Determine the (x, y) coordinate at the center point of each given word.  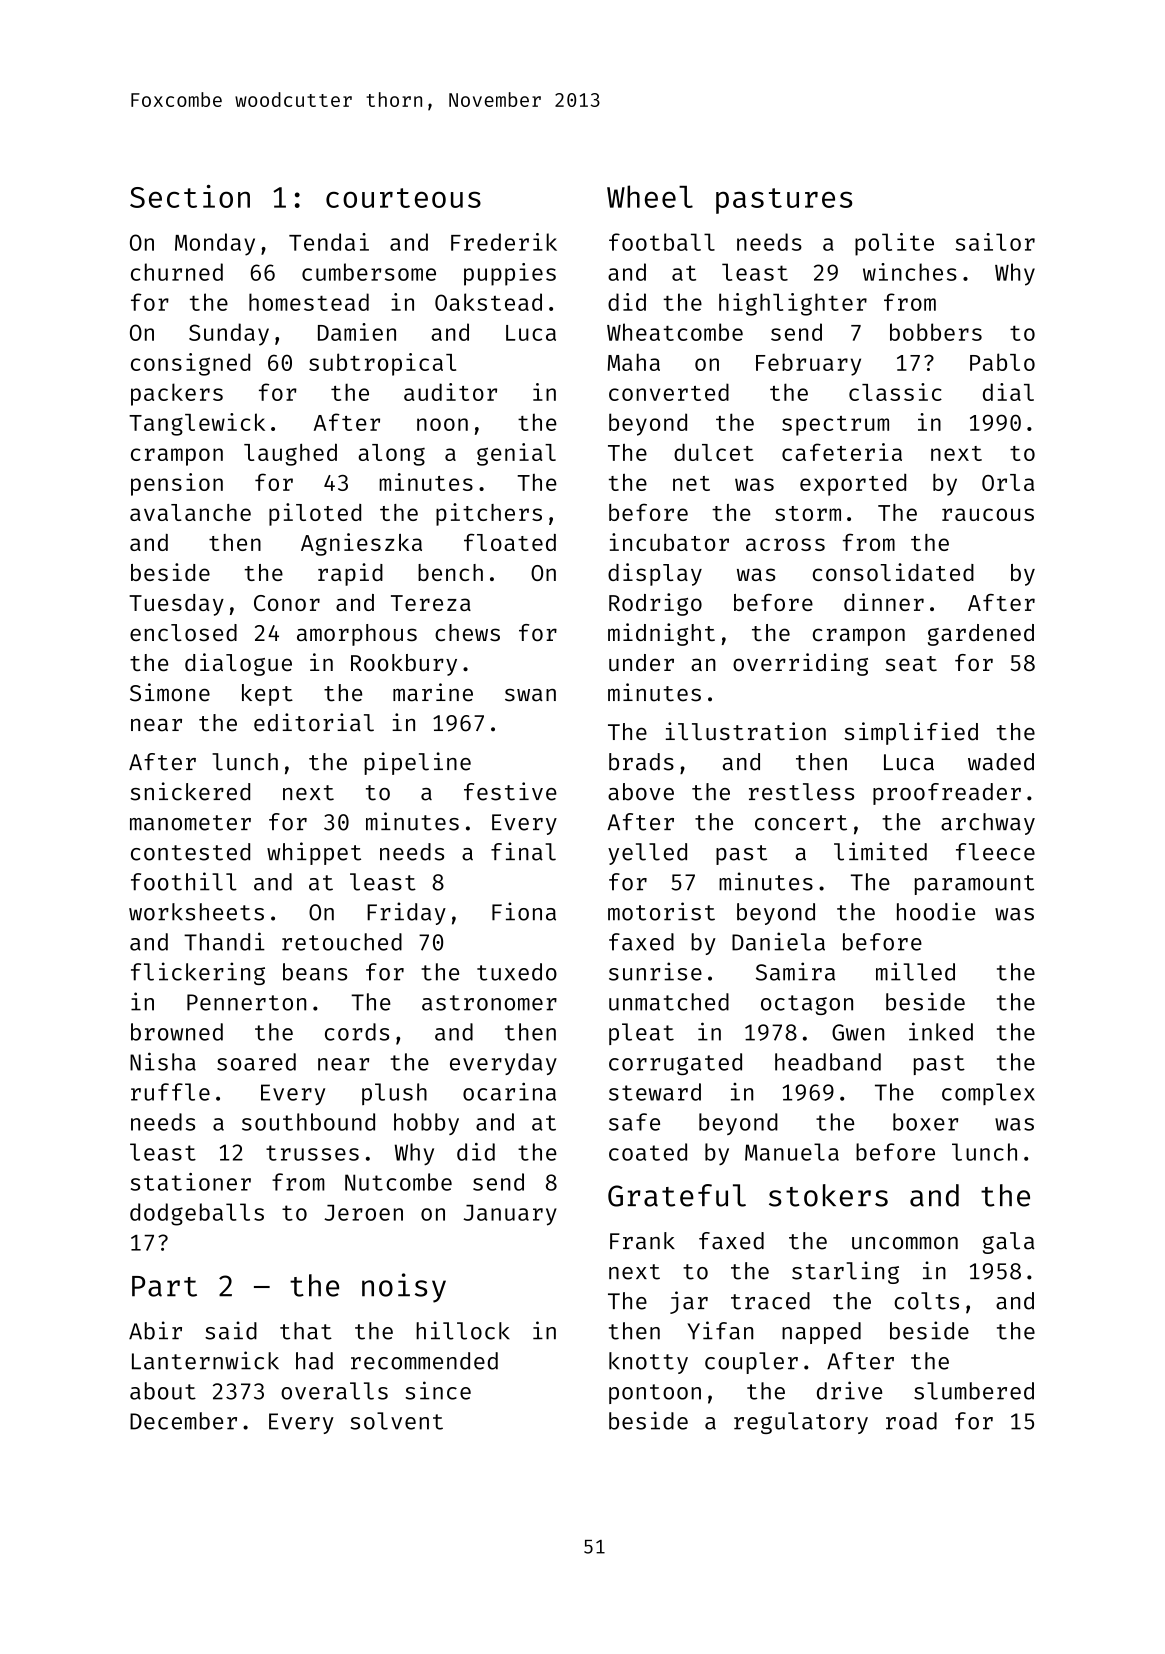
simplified (911, 733)
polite (894, 244)
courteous (403, 198)
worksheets (196, 912)
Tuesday (176, 605)
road (911, 1421)
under (641, 662)
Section (190, 196)
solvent (396, 1421)
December (183, 1421)
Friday (406, 913)
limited (880, 851)
